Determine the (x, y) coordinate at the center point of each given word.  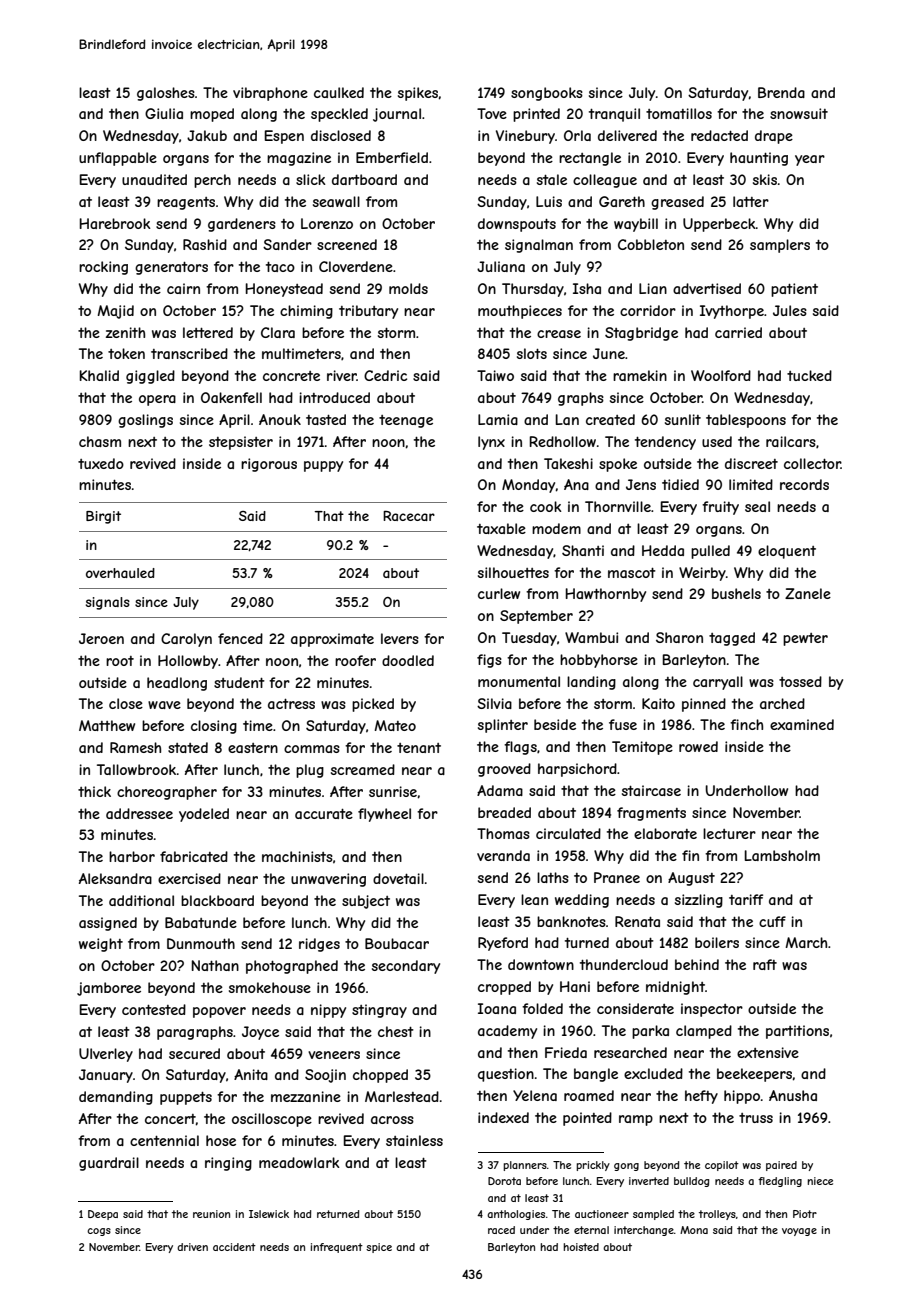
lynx (491, 443)
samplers (780, 246)
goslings (145, 421)
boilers (717, 942)
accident (234, 1247)
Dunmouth (201, 943)
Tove (492, 113)
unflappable (118, 159)
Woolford (721, 375)
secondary (406, 967)
